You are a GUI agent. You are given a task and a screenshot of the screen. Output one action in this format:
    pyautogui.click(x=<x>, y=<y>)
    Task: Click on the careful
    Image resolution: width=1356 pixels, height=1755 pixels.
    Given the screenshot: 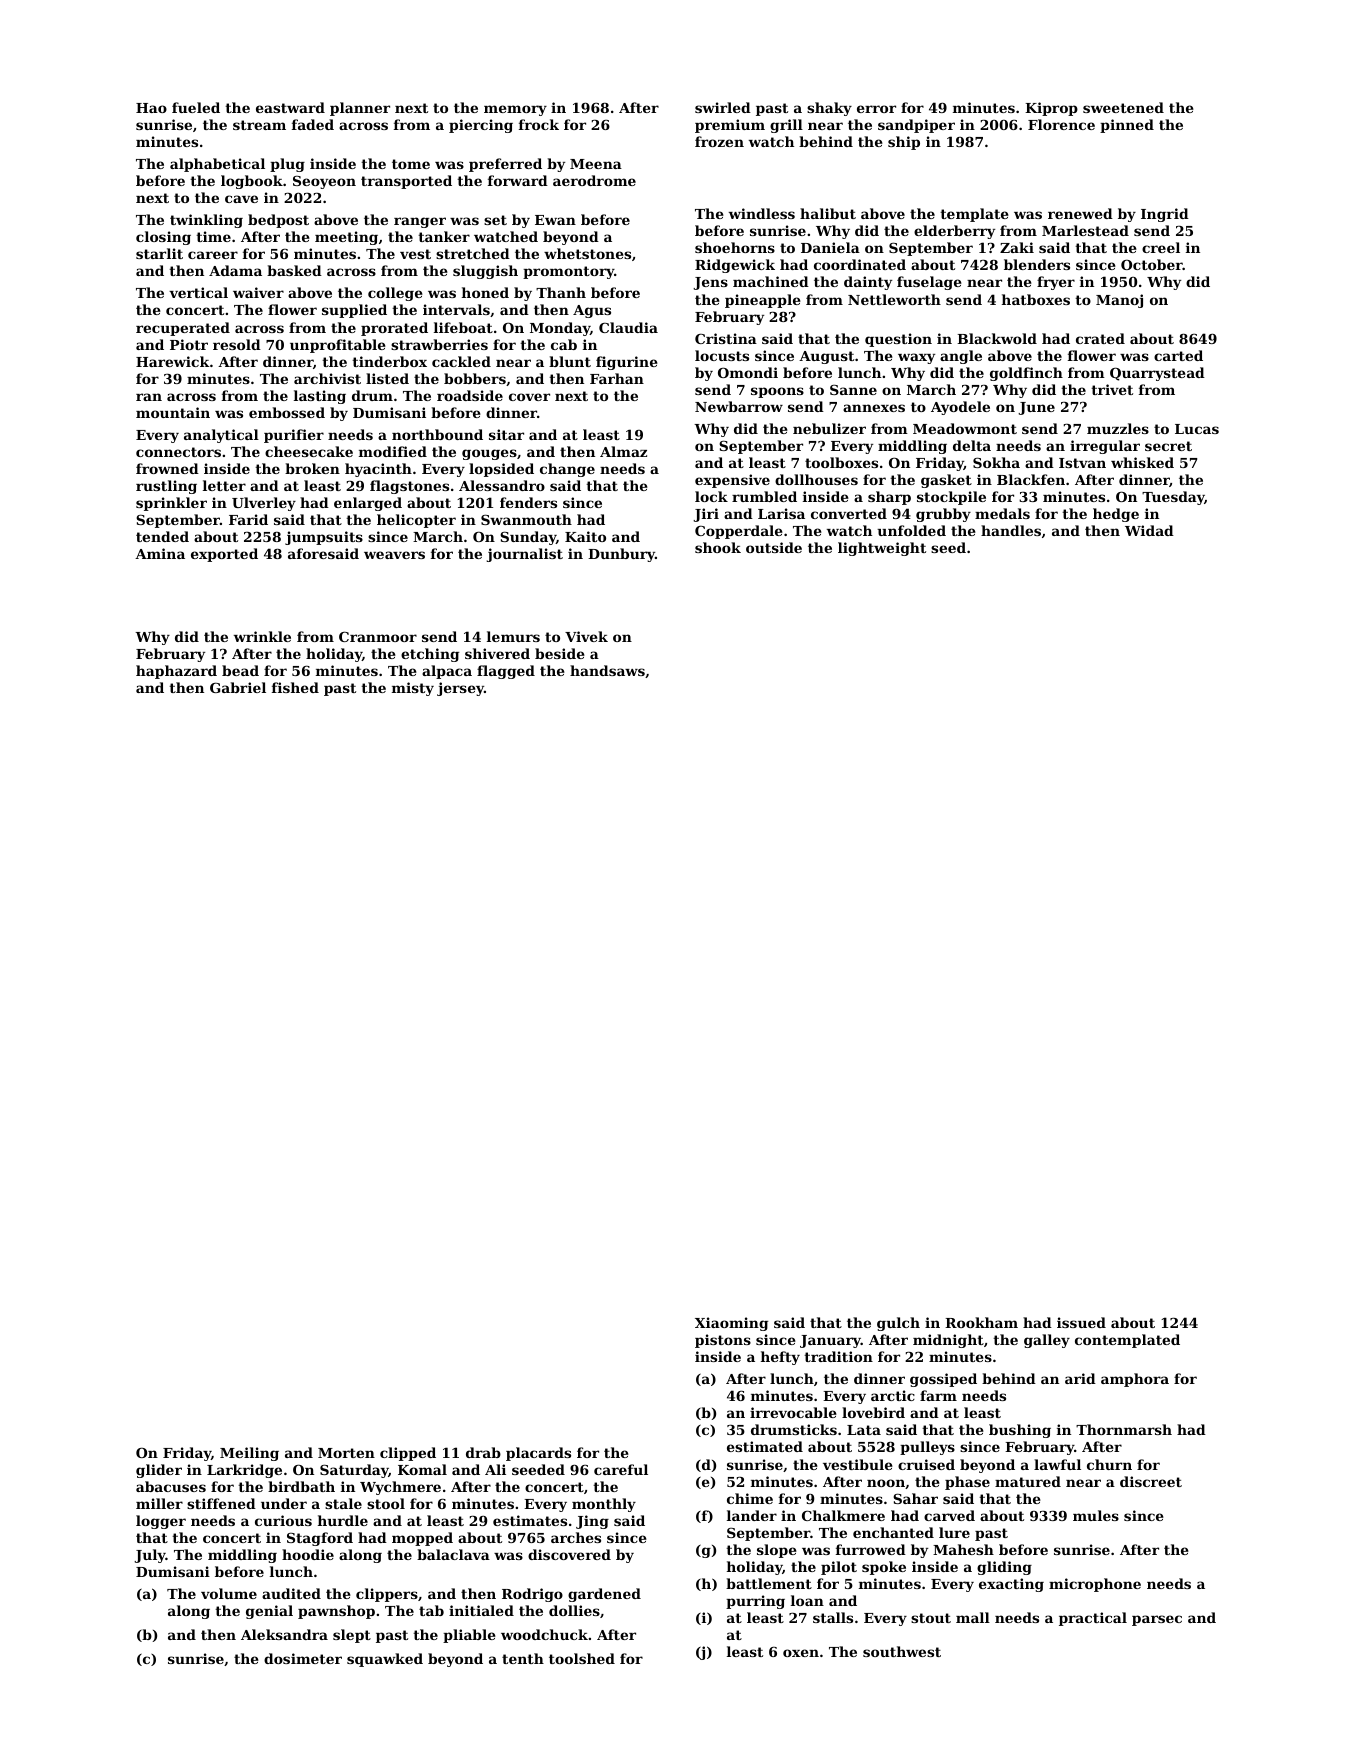 What is the action you would take?
    pyautogui.click(x=621, y=1469)
